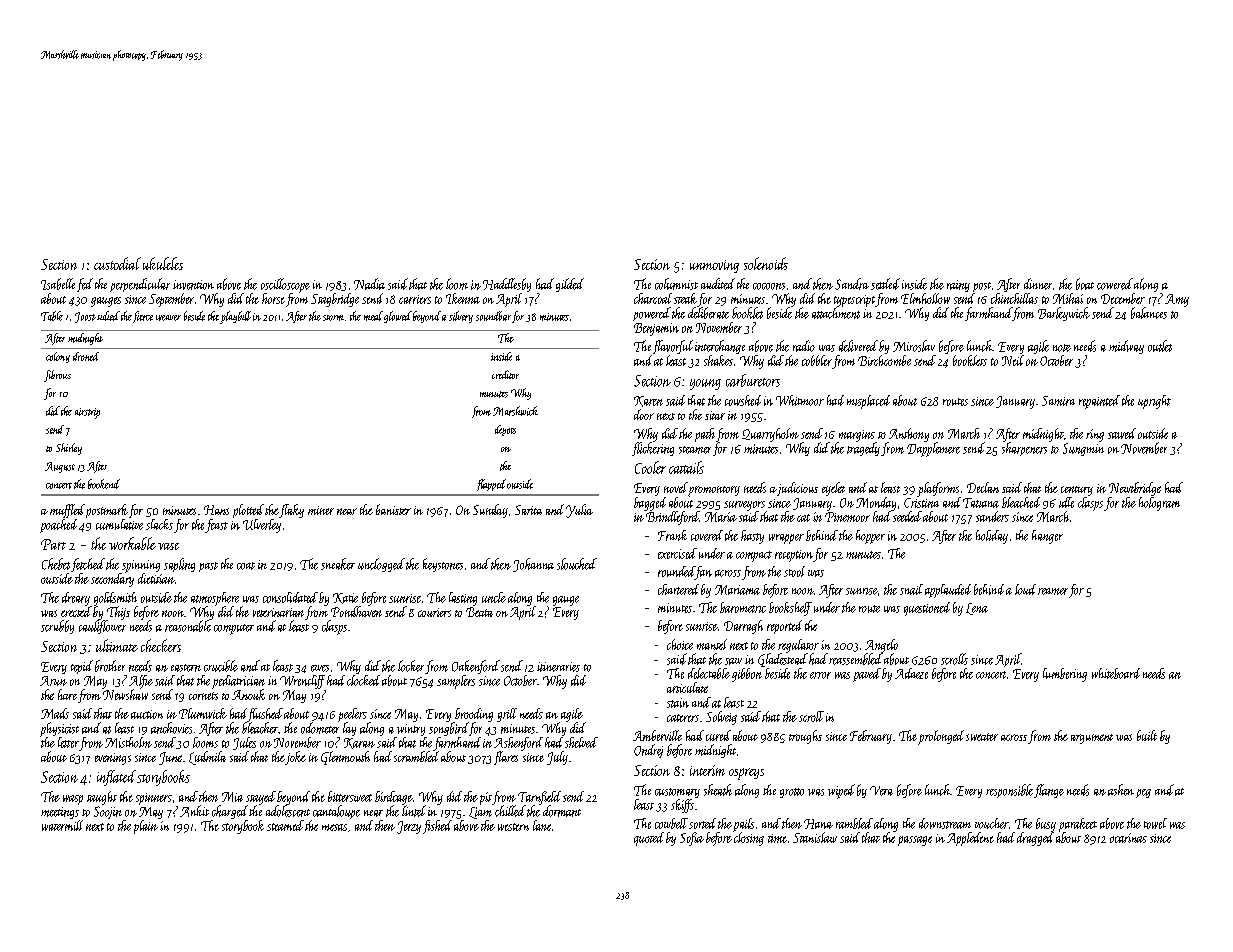  Describe the element at coordinates (718, 360) in the document. I see `shakes` at that location.
